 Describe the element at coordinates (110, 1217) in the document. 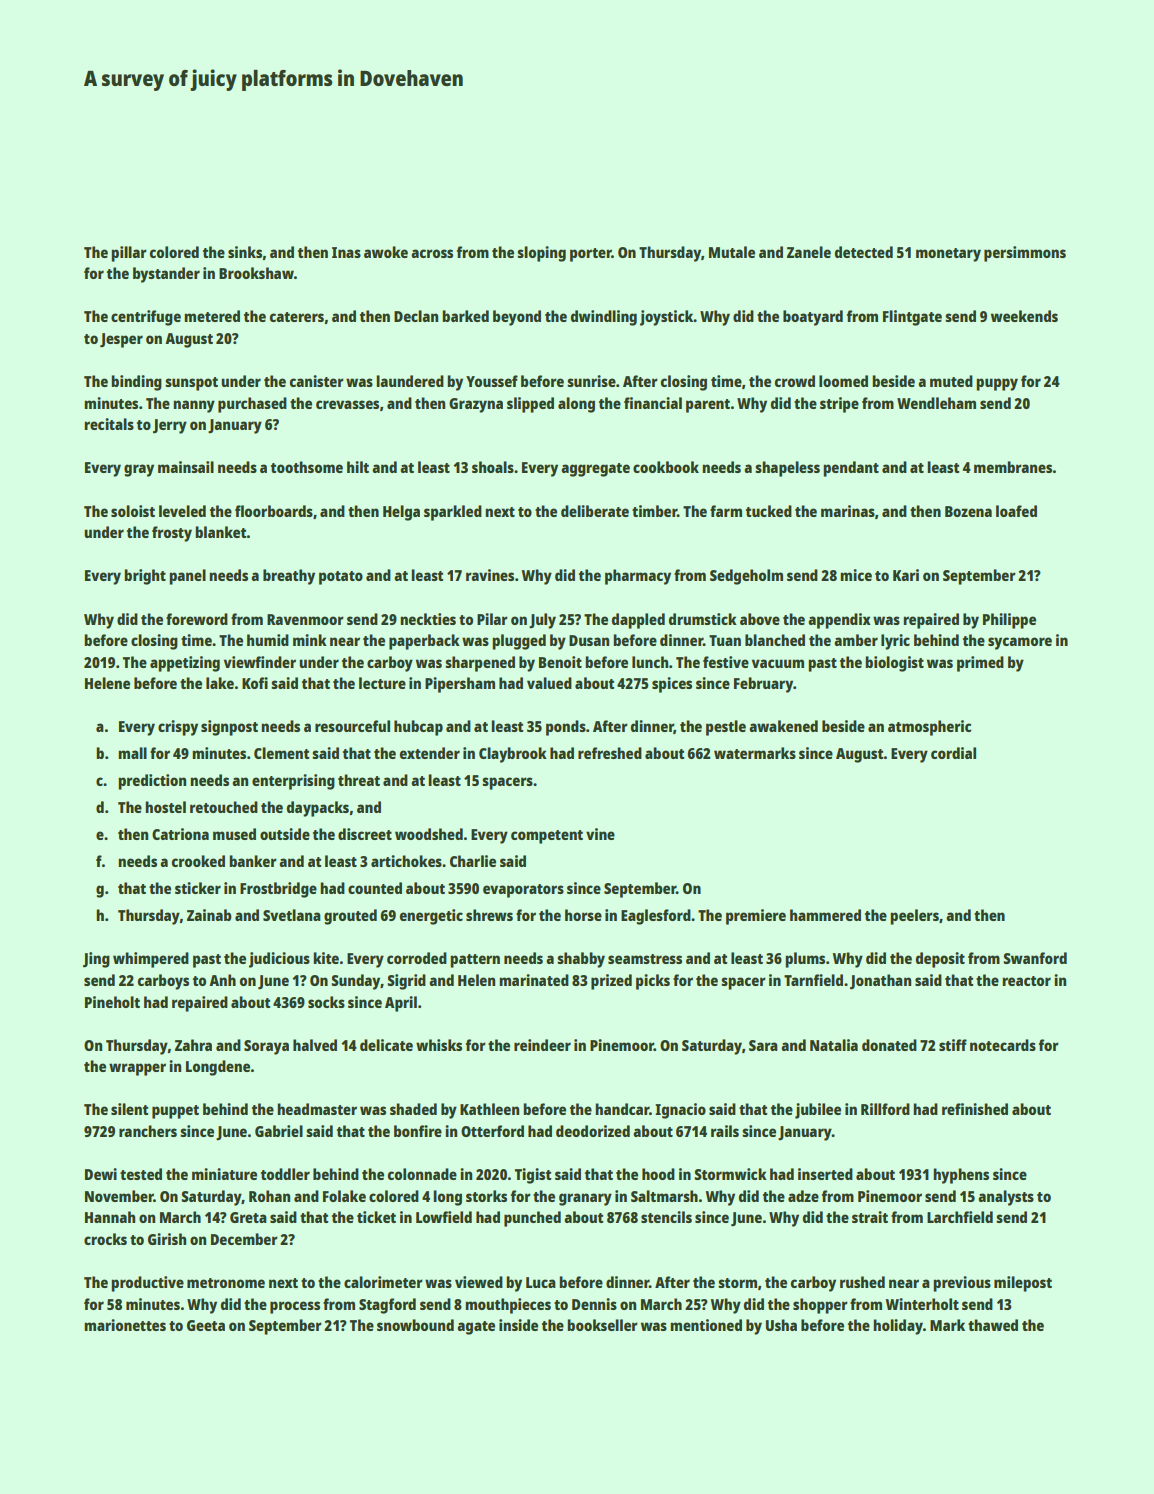

I see `Hannah` at that location.
